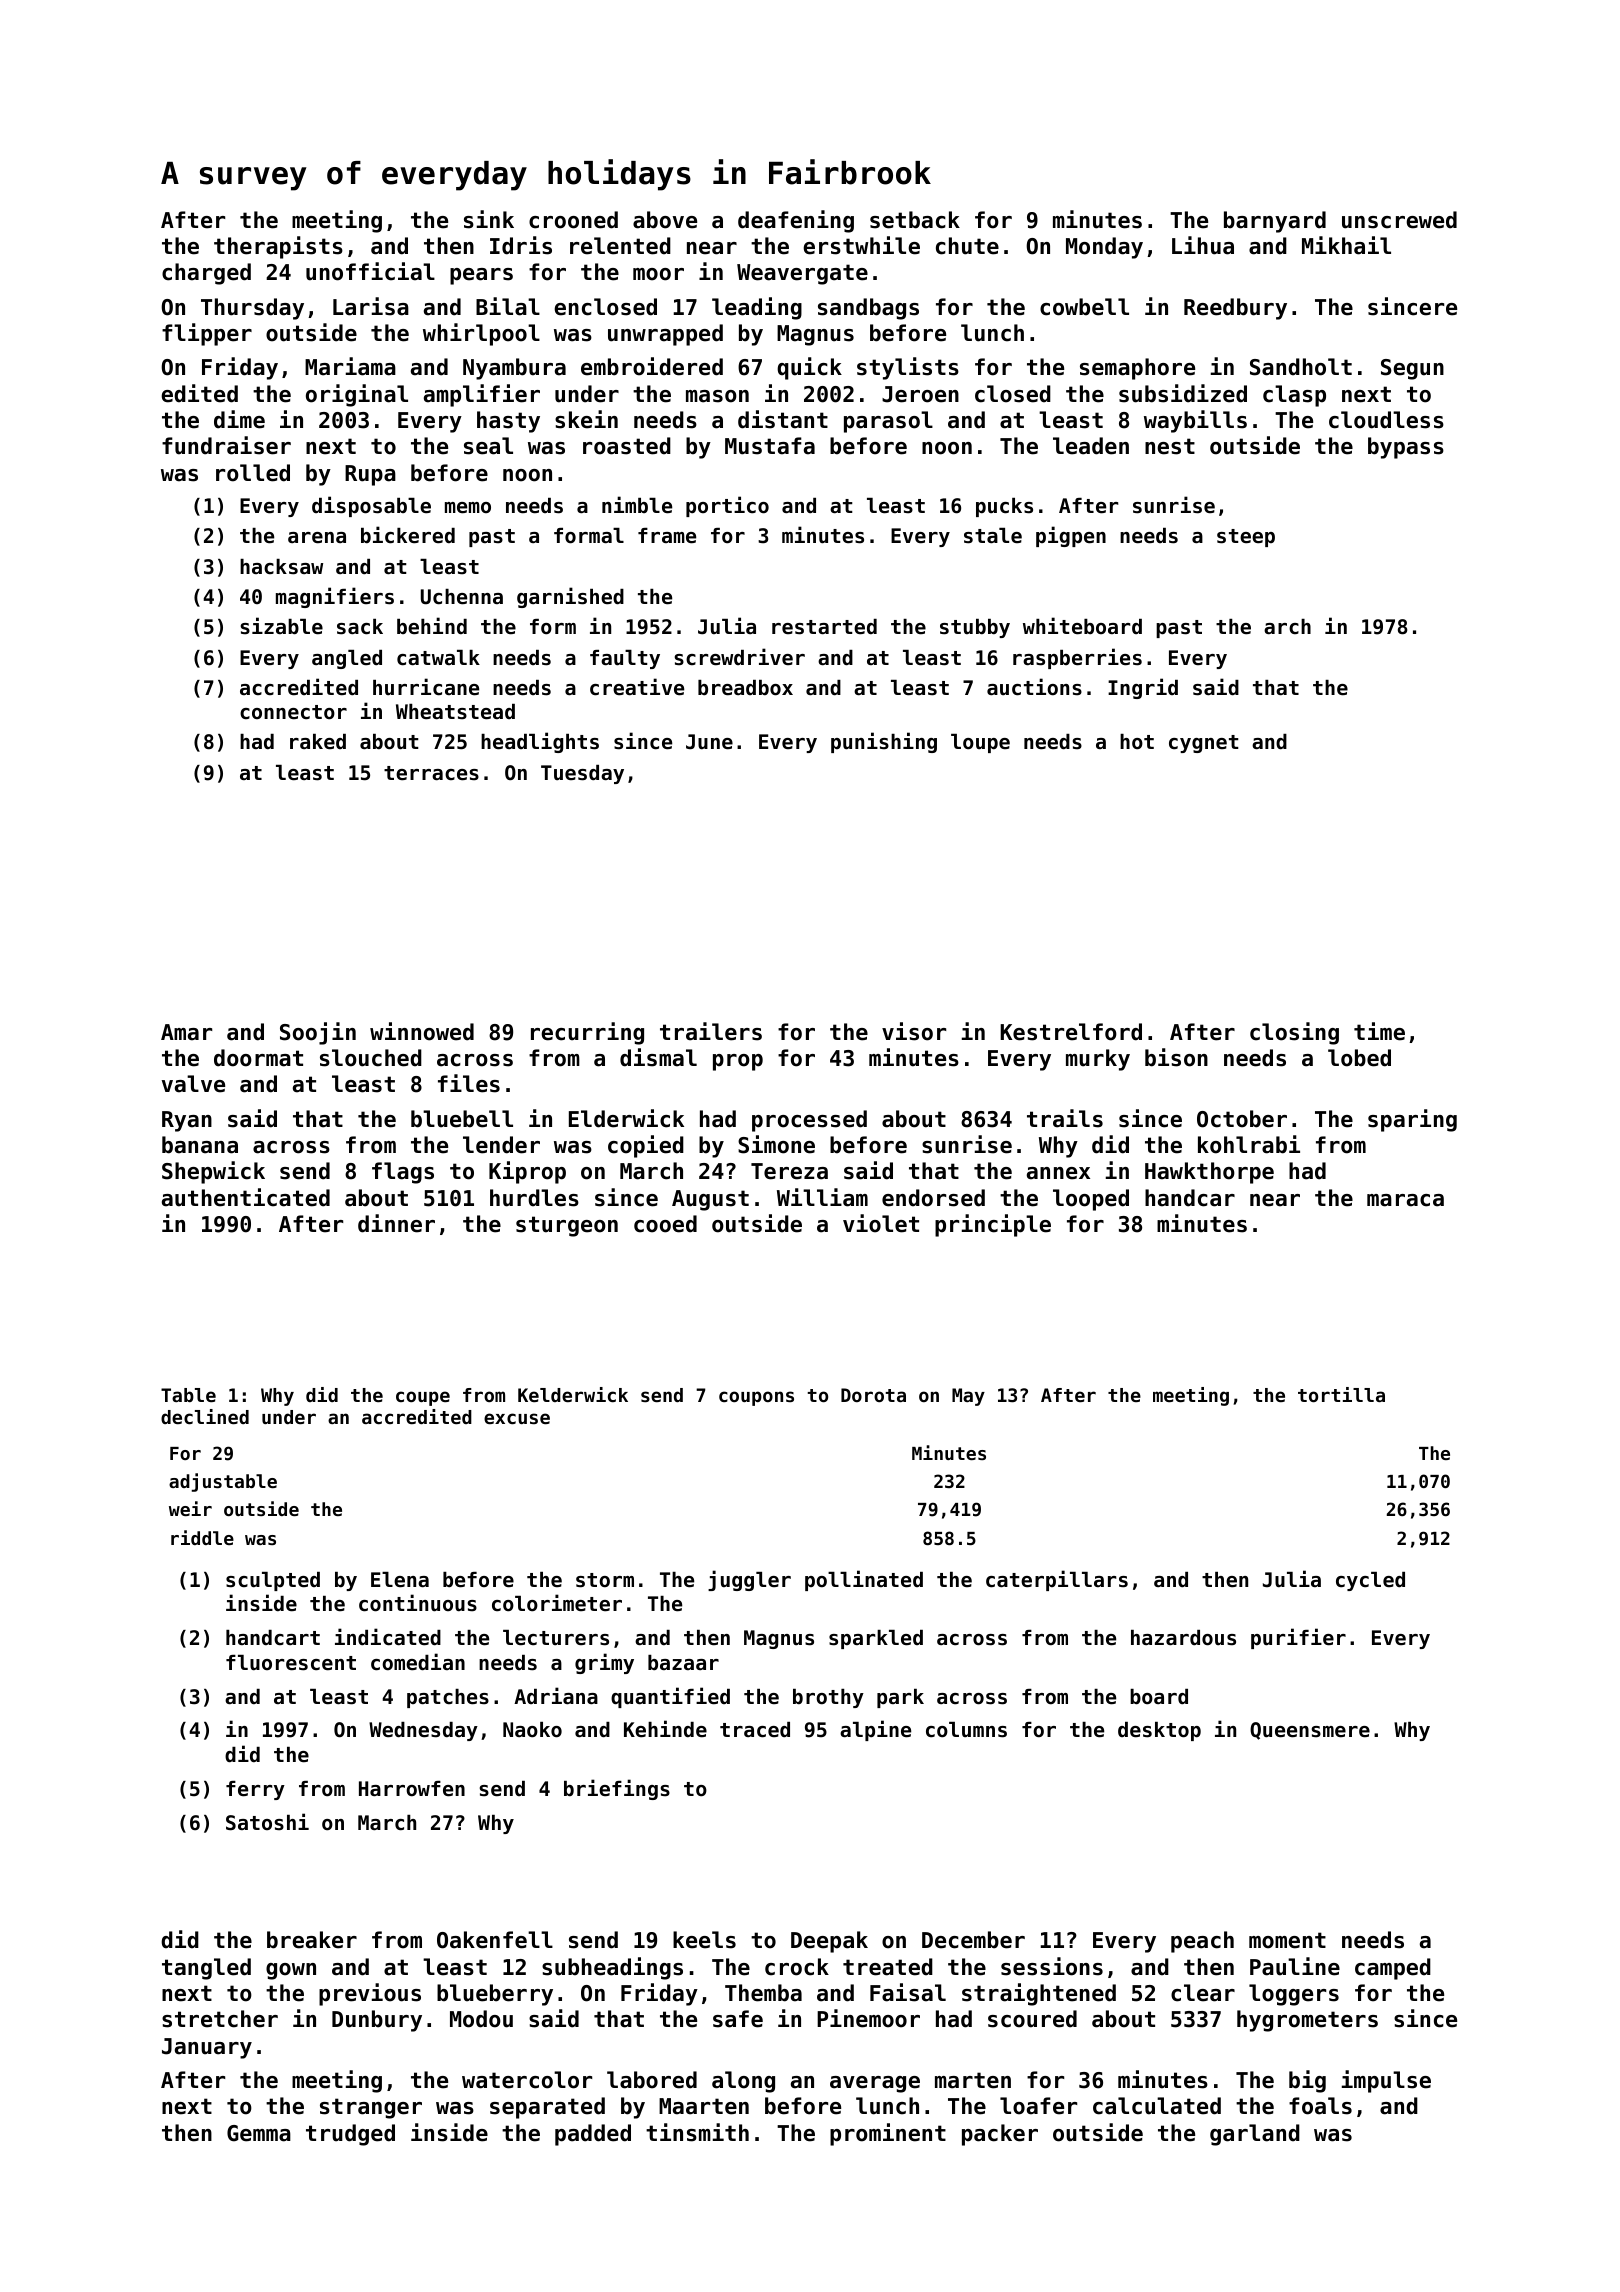 The image size is (1620, 2292). I want to click on hot, so click(1137, 742).
